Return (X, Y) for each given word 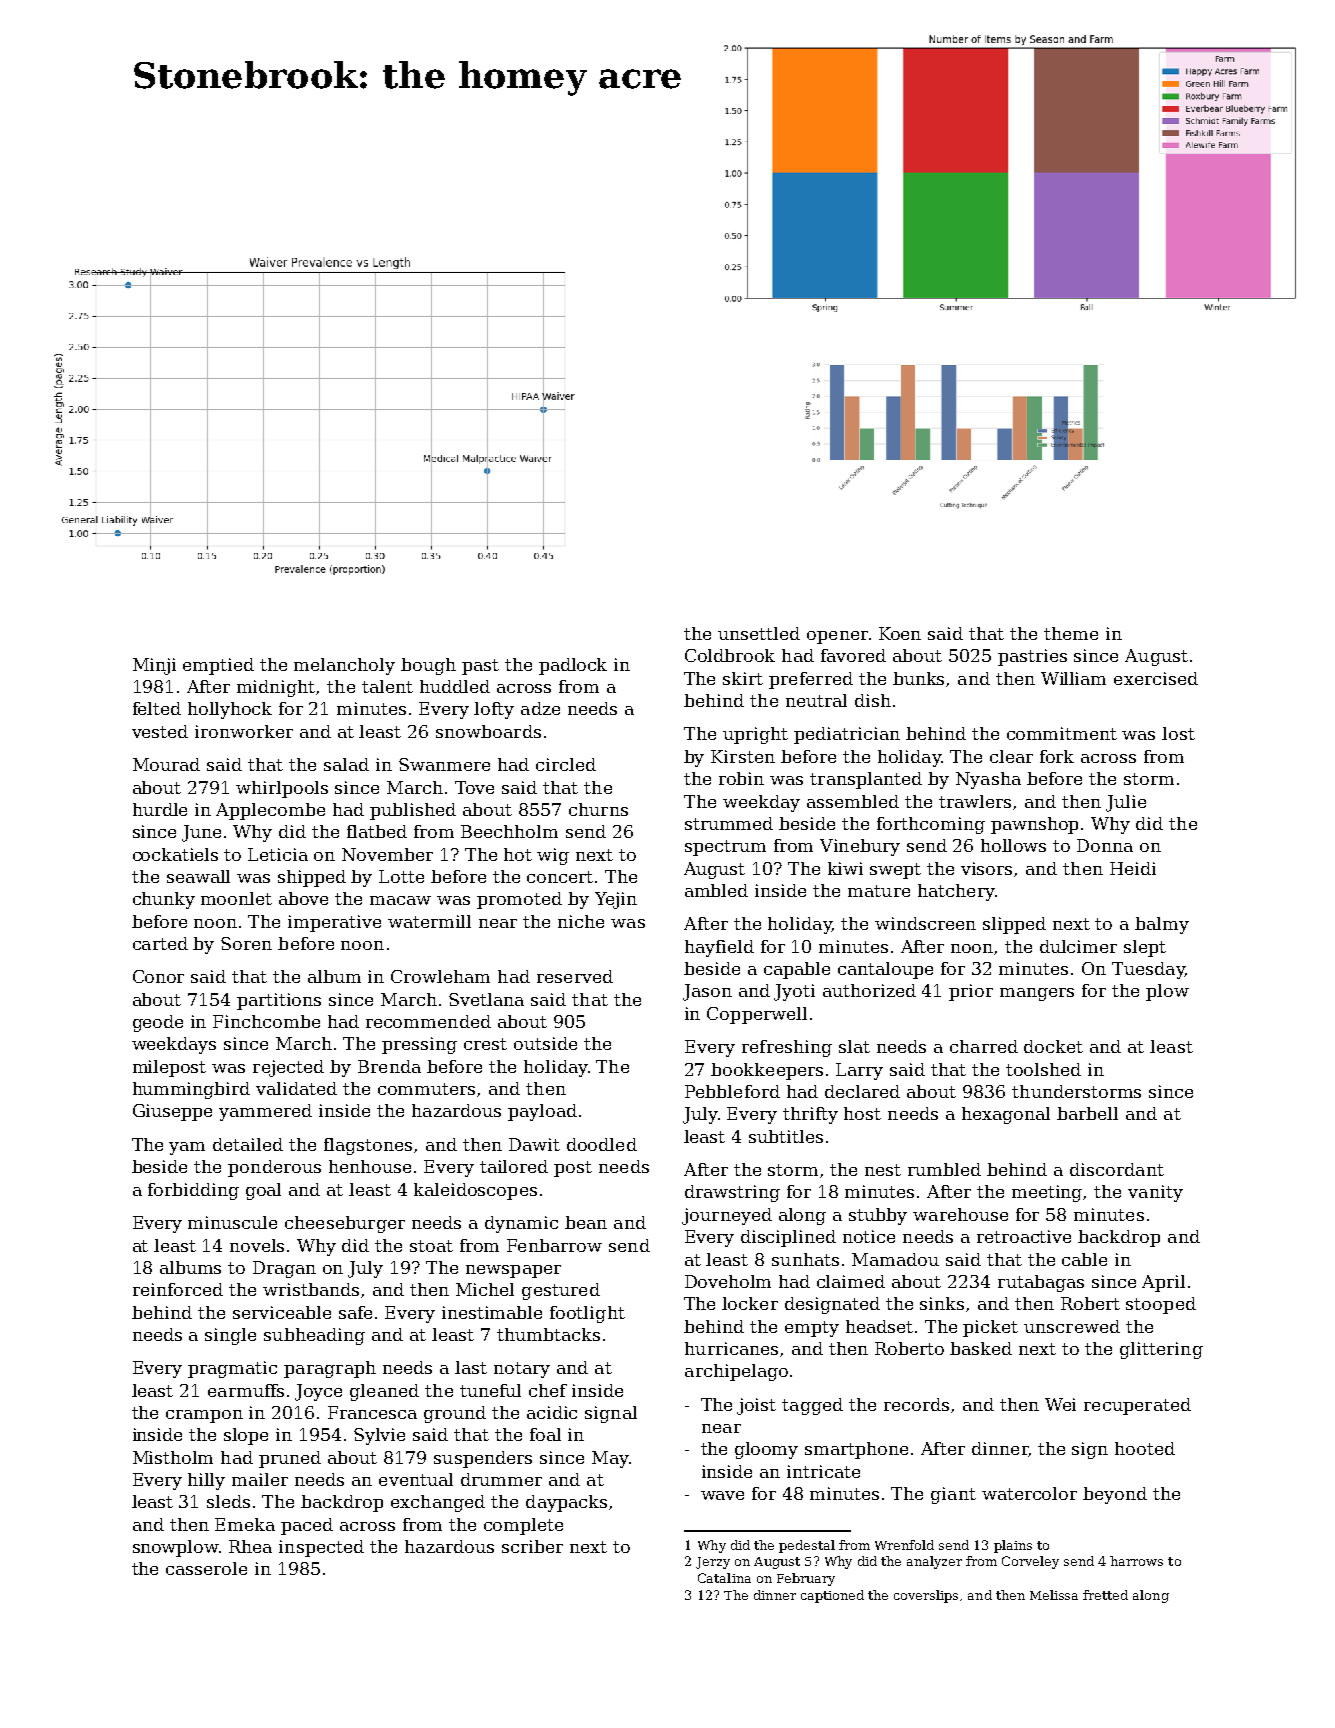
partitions (279, 1001)
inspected (321, 1548)
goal (263, 1191)
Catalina (724, 1578)
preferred (811, 680)
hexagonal (1006, 1115)
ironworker (244, 731)
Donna (1105, 845)
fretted (1105, 1595)
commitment (1062, 733)
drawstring (732, 1193)
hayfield (719, 948)
